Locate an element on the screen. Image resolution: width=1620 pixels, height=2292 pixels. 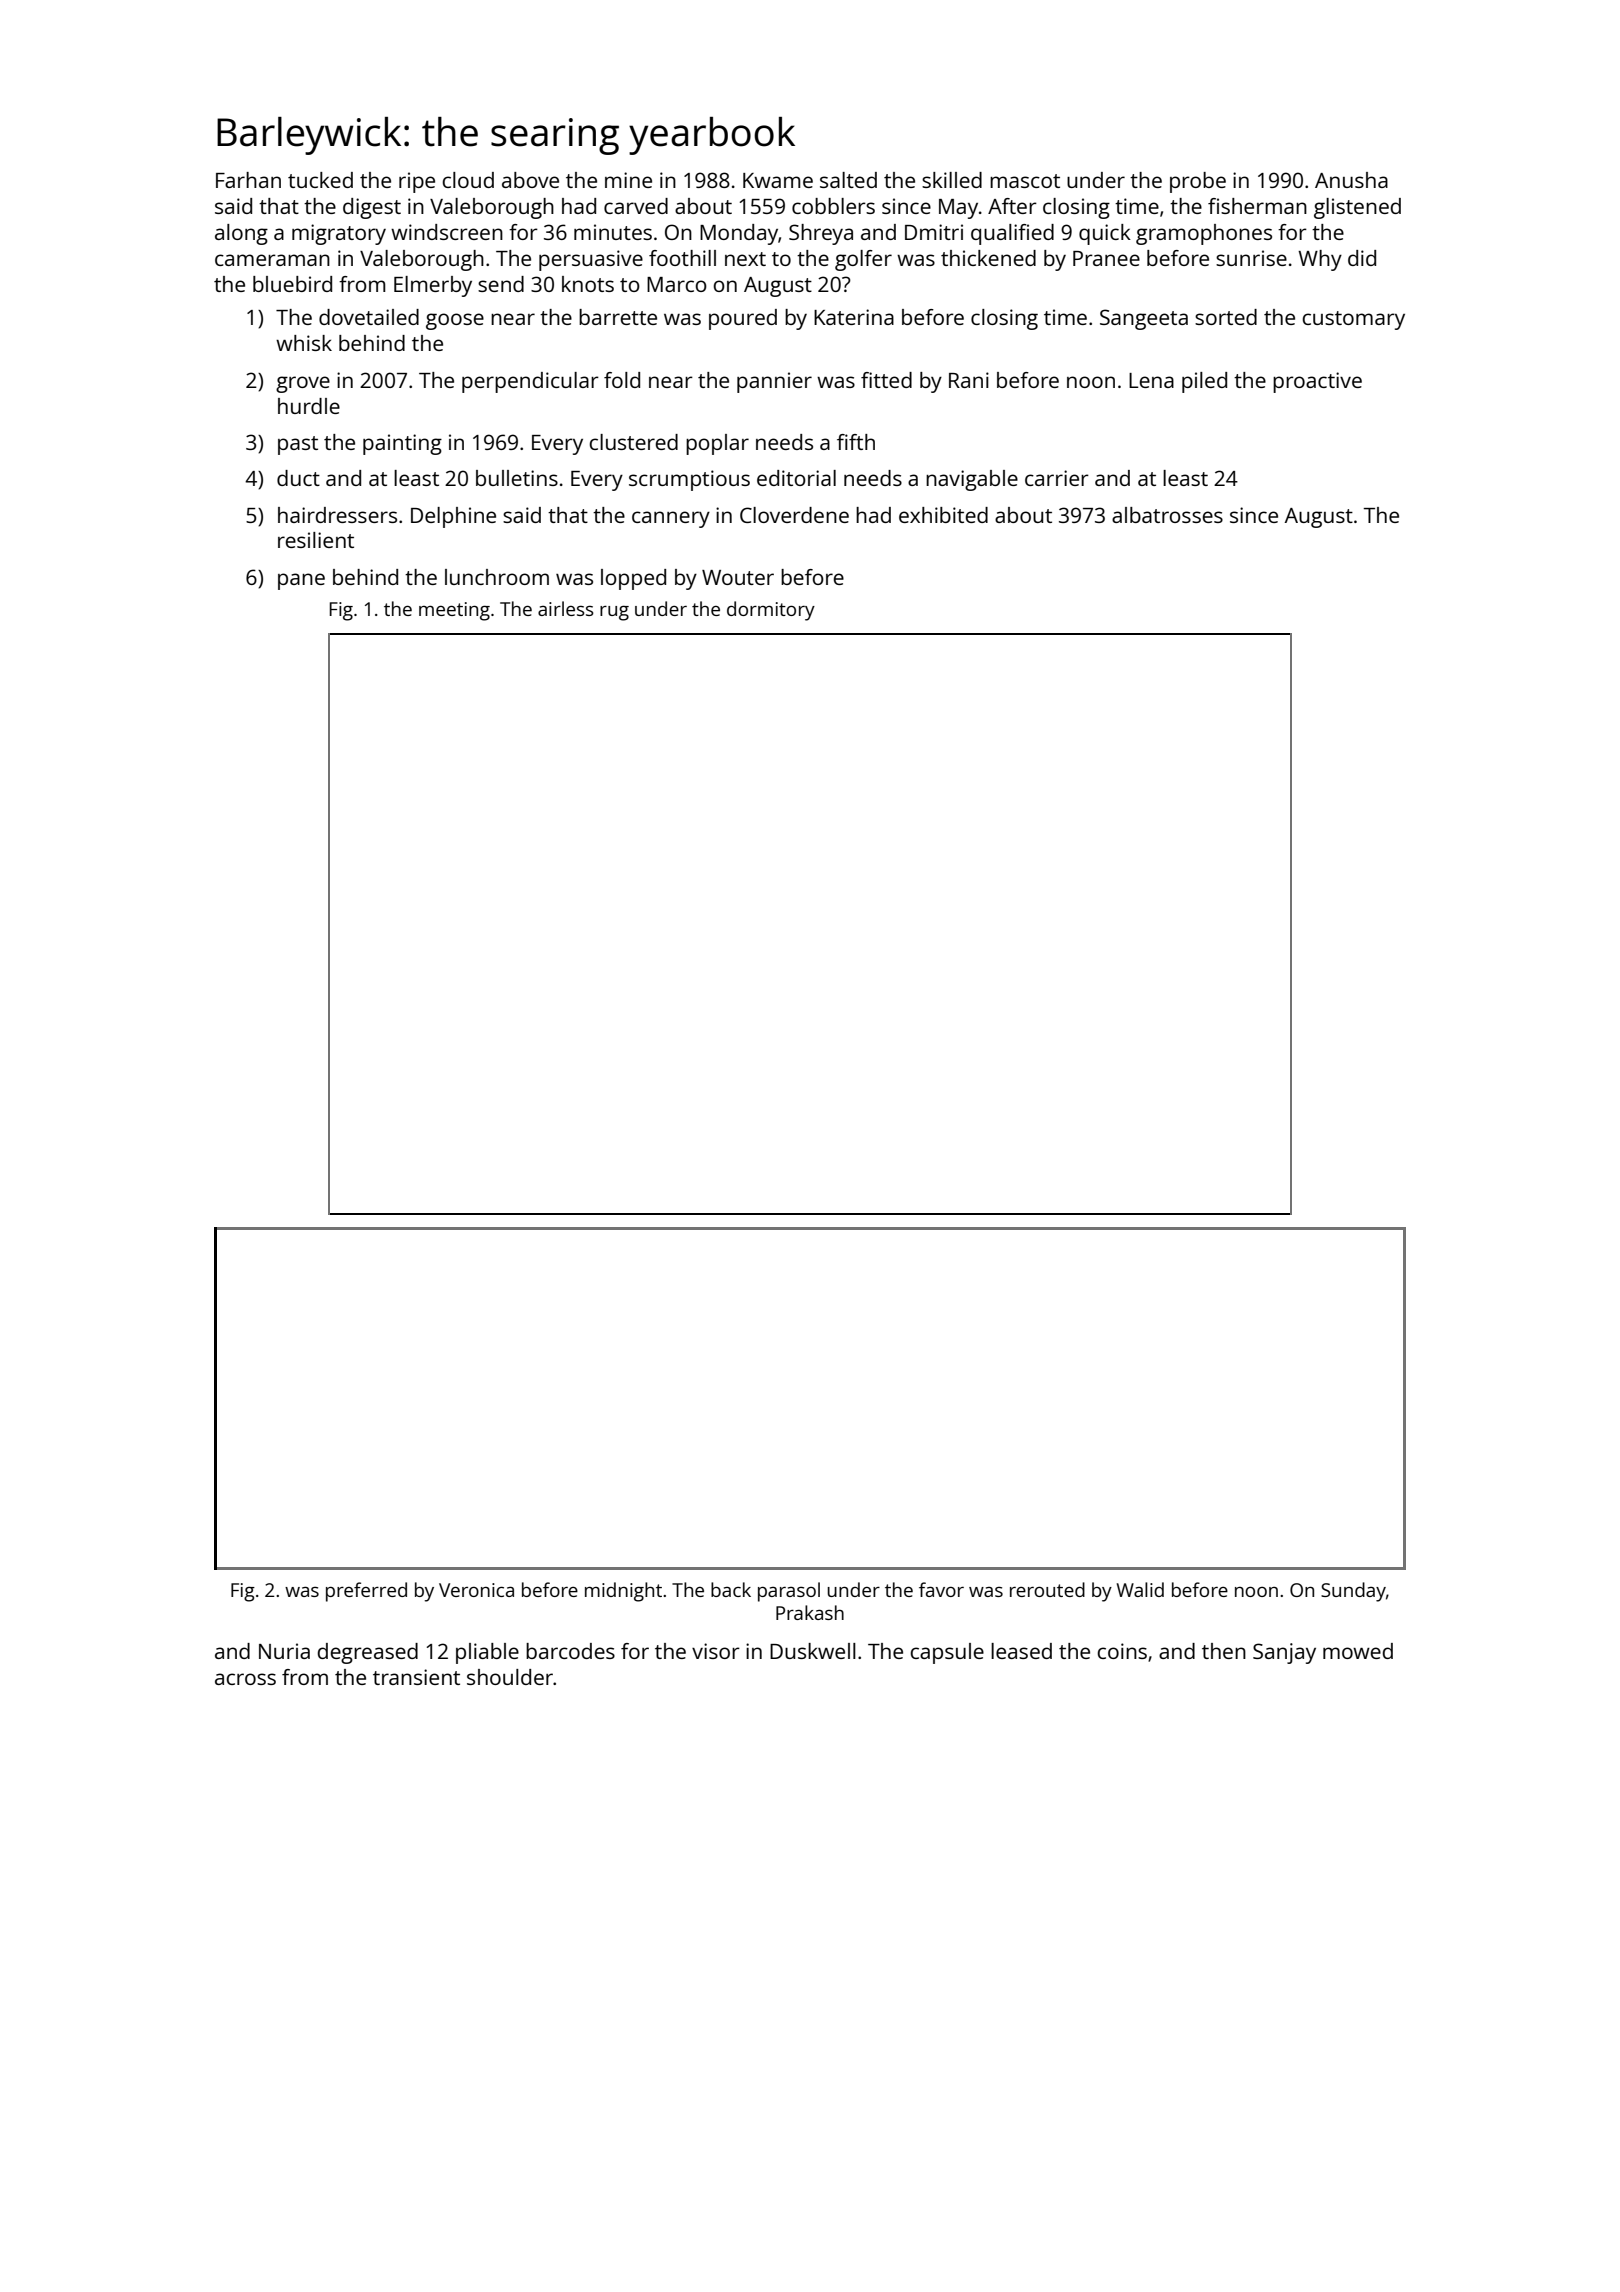
coins is located at coordinates (1122, 1651).
